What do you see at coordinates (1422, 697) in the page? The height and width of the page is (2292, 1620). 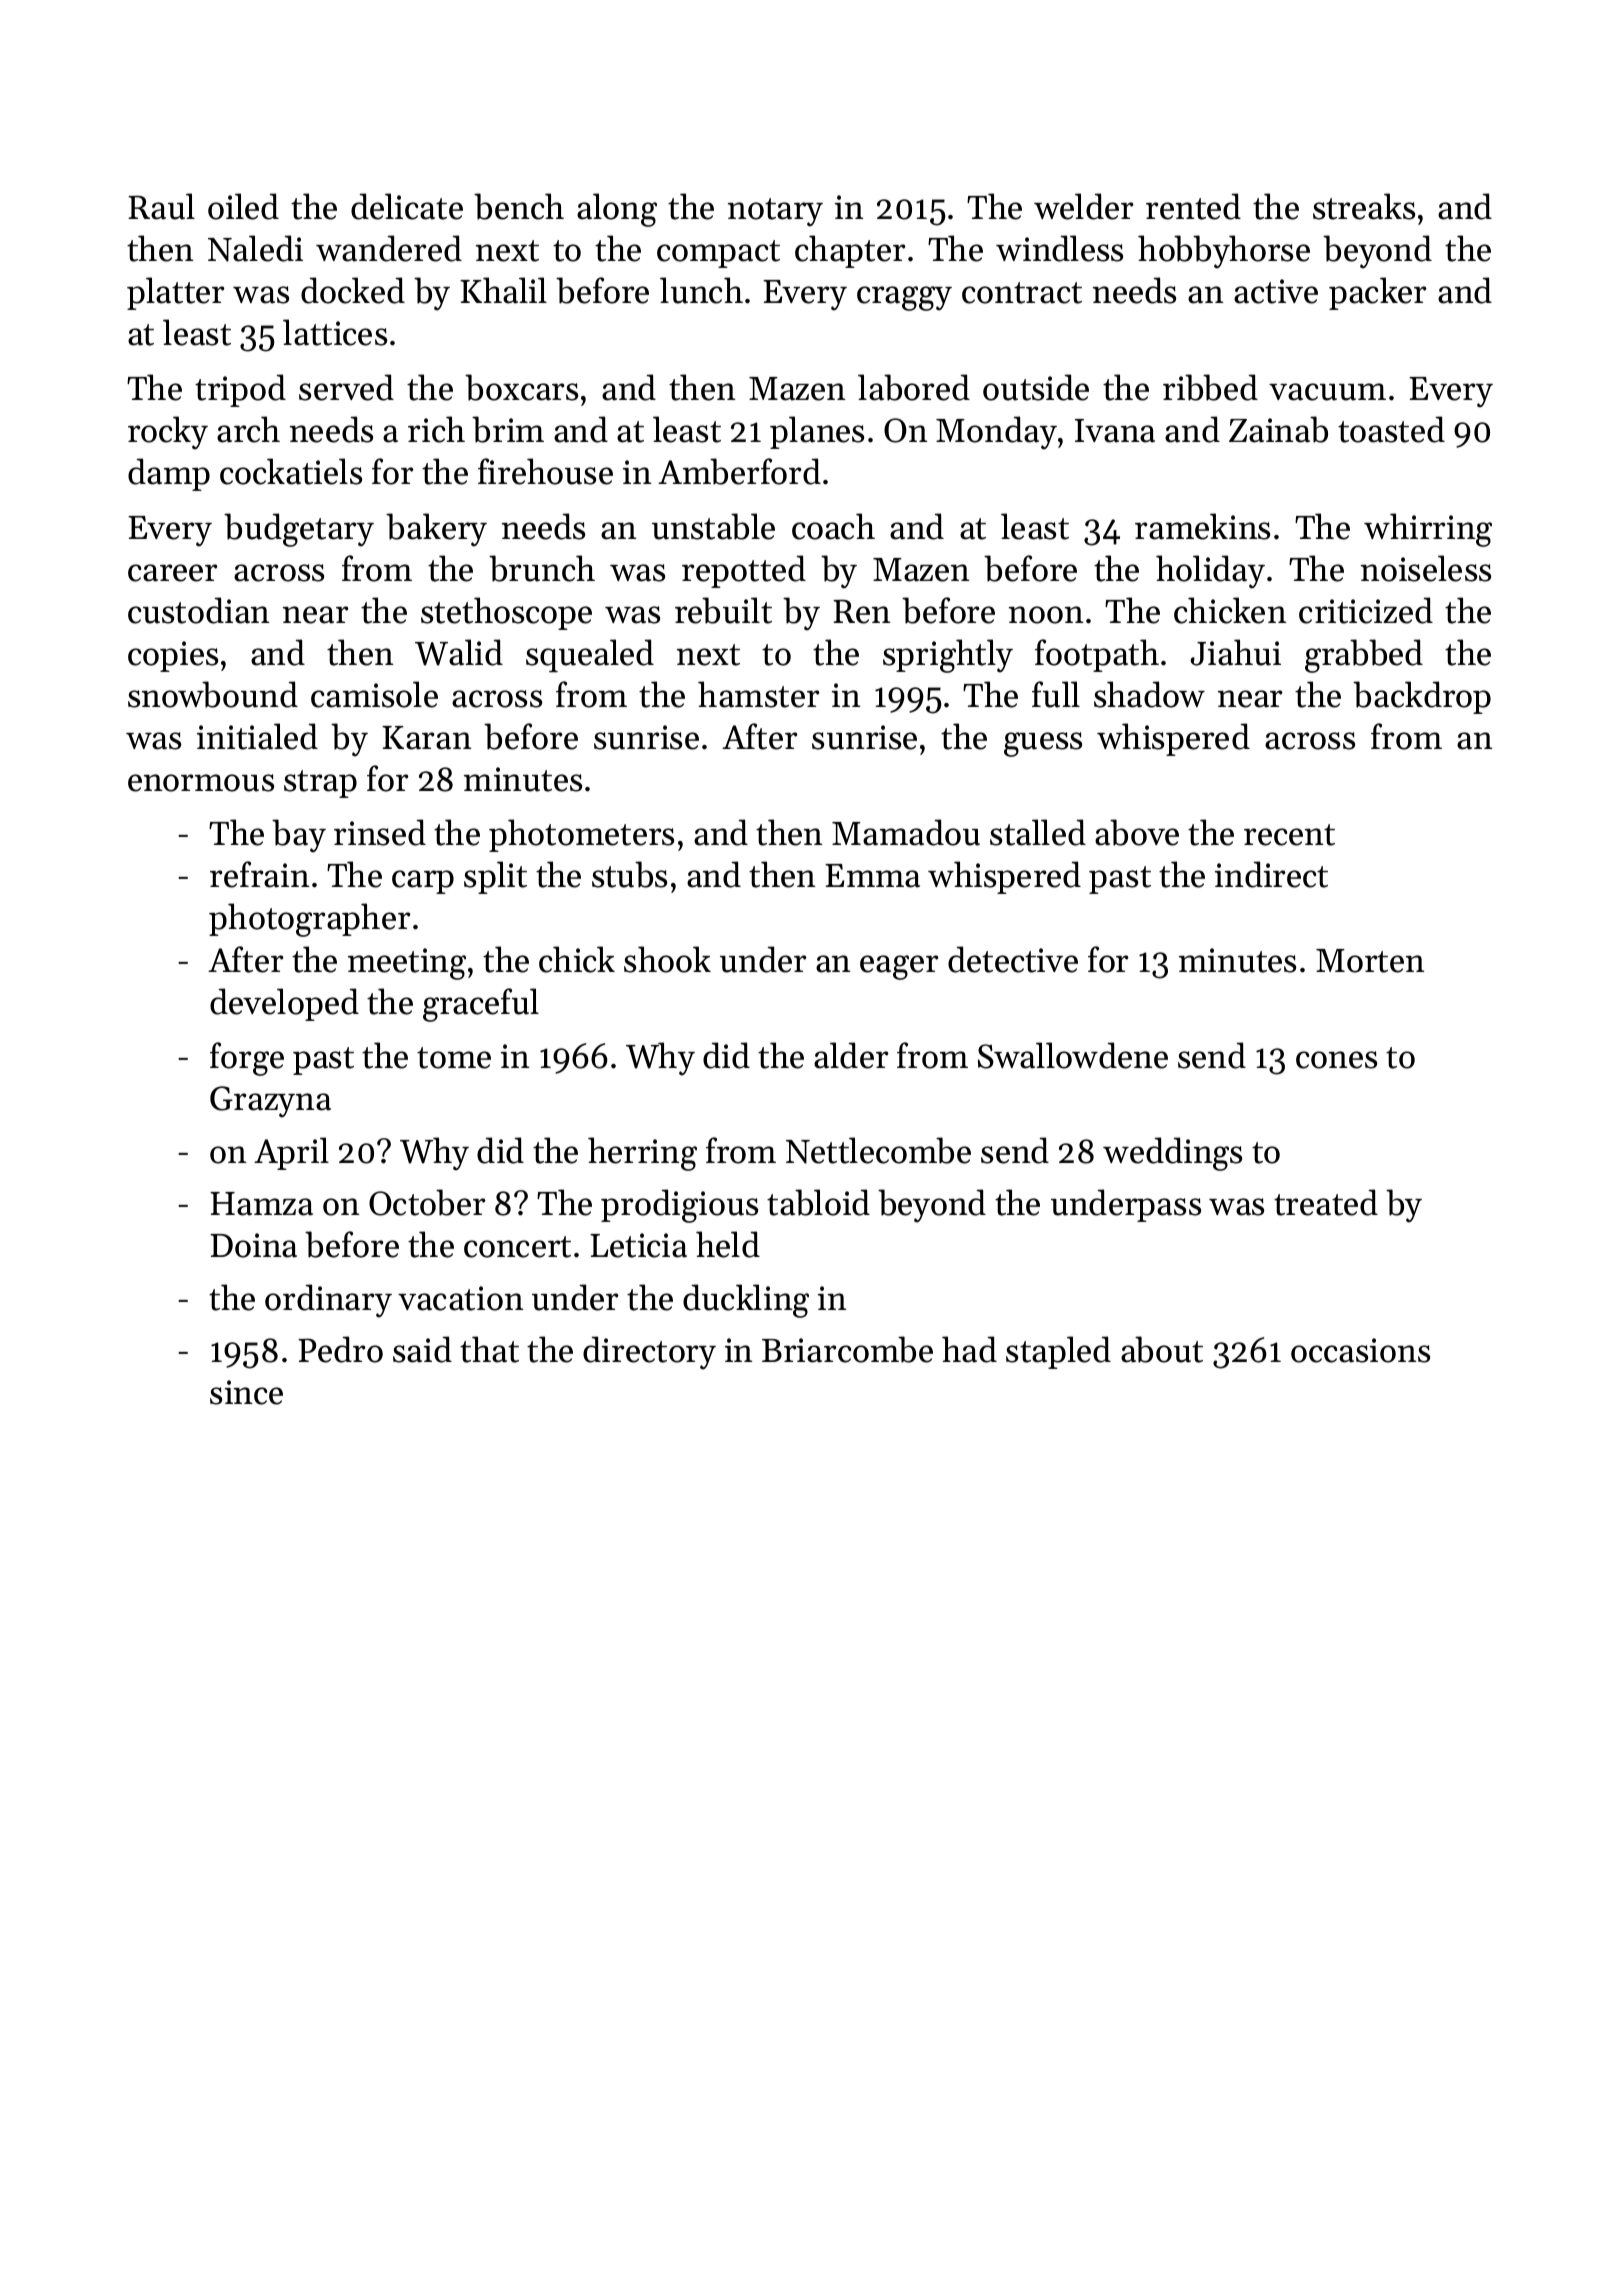 I see `backdrop` at bounding box center [1422, 697].
